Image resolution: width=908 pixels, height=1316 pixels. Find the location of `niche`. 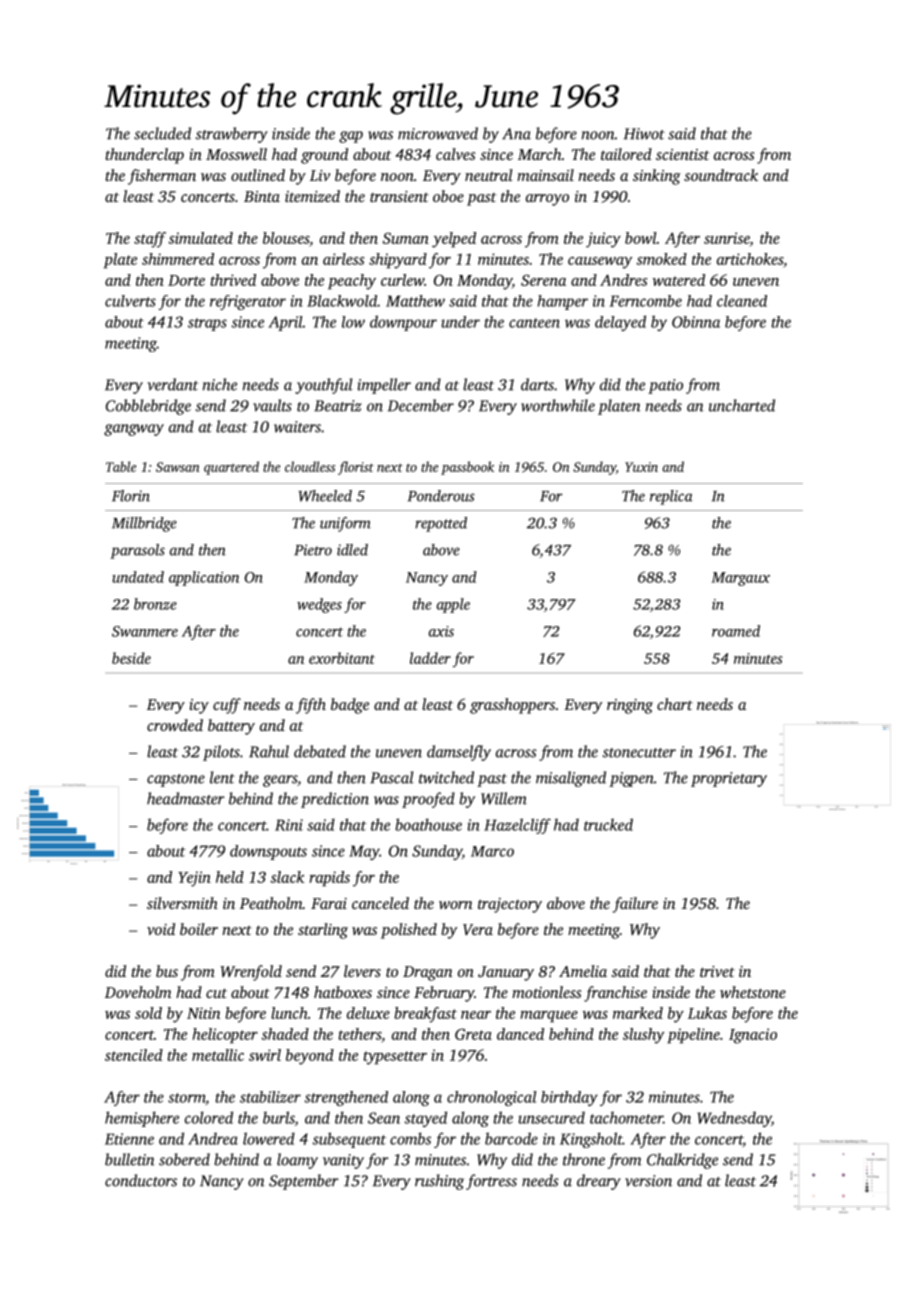

niche is located at coordinates (220, 384).
